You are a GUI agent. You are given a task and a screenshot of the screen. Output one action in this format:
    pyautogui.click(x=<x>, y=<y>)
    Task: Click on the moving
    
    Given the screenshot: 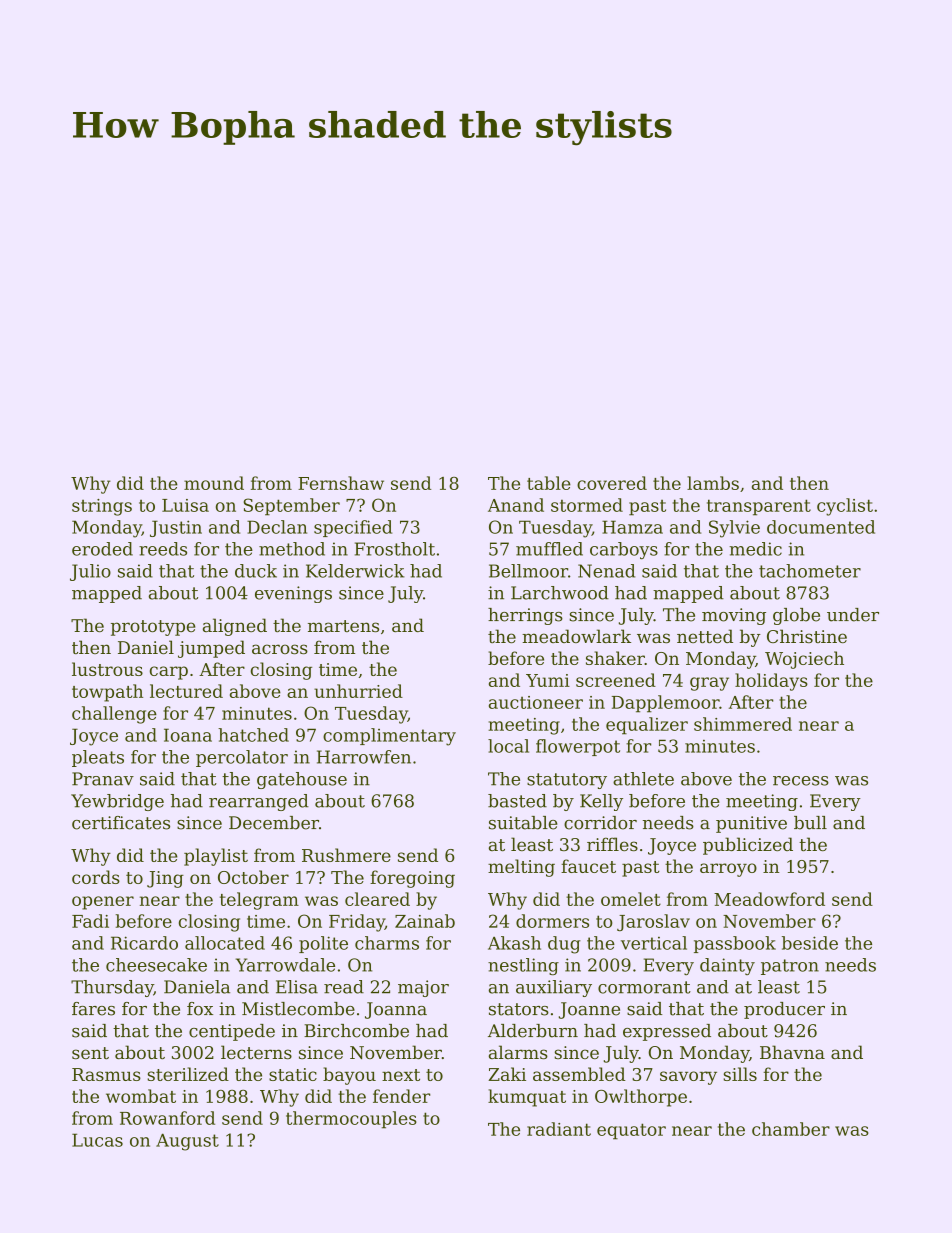 What is the action you would take?
    pyautogui.click(x=734, y=616)
